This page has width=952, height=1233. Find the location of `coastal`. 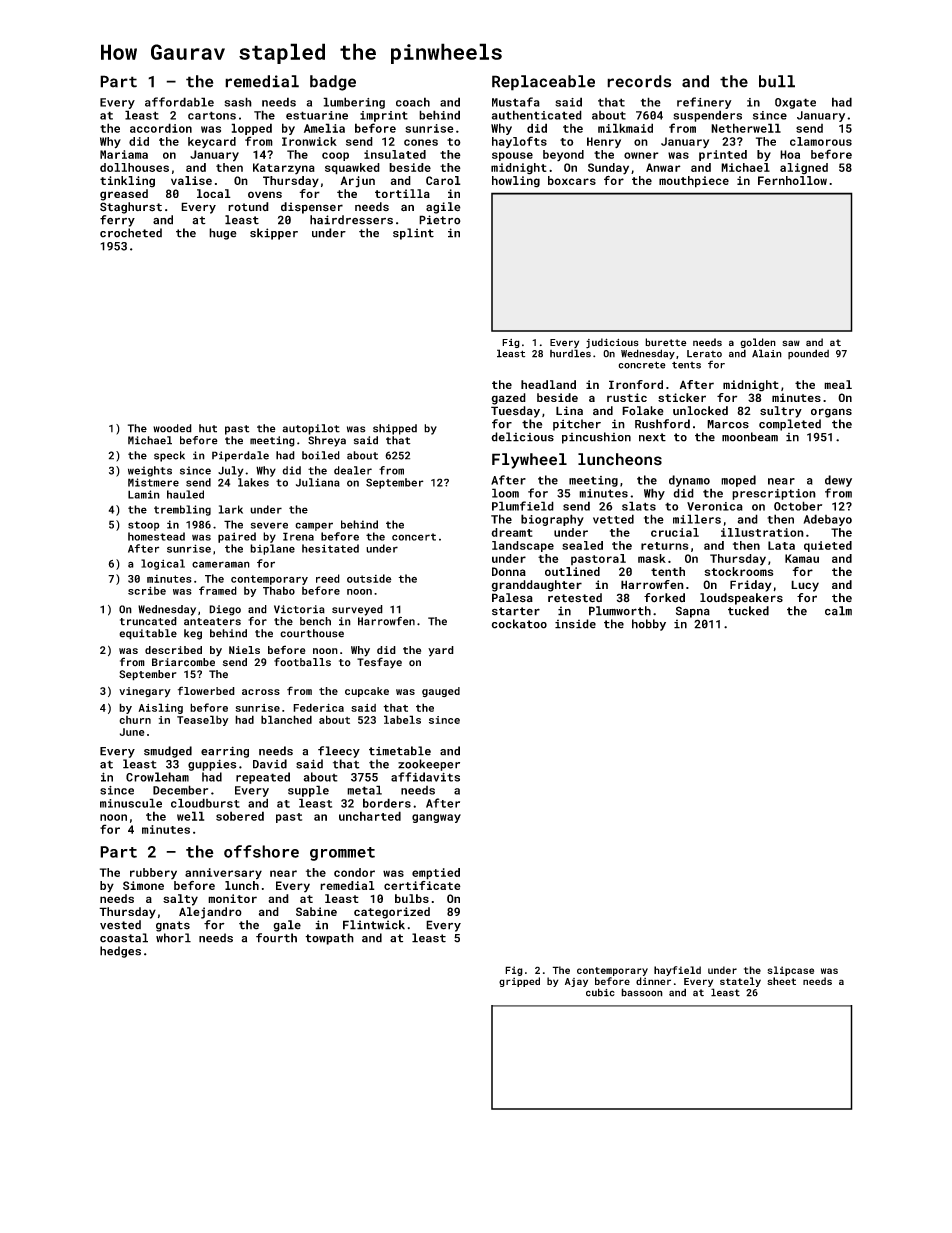

coastal is located at coordinates (124, 938).
